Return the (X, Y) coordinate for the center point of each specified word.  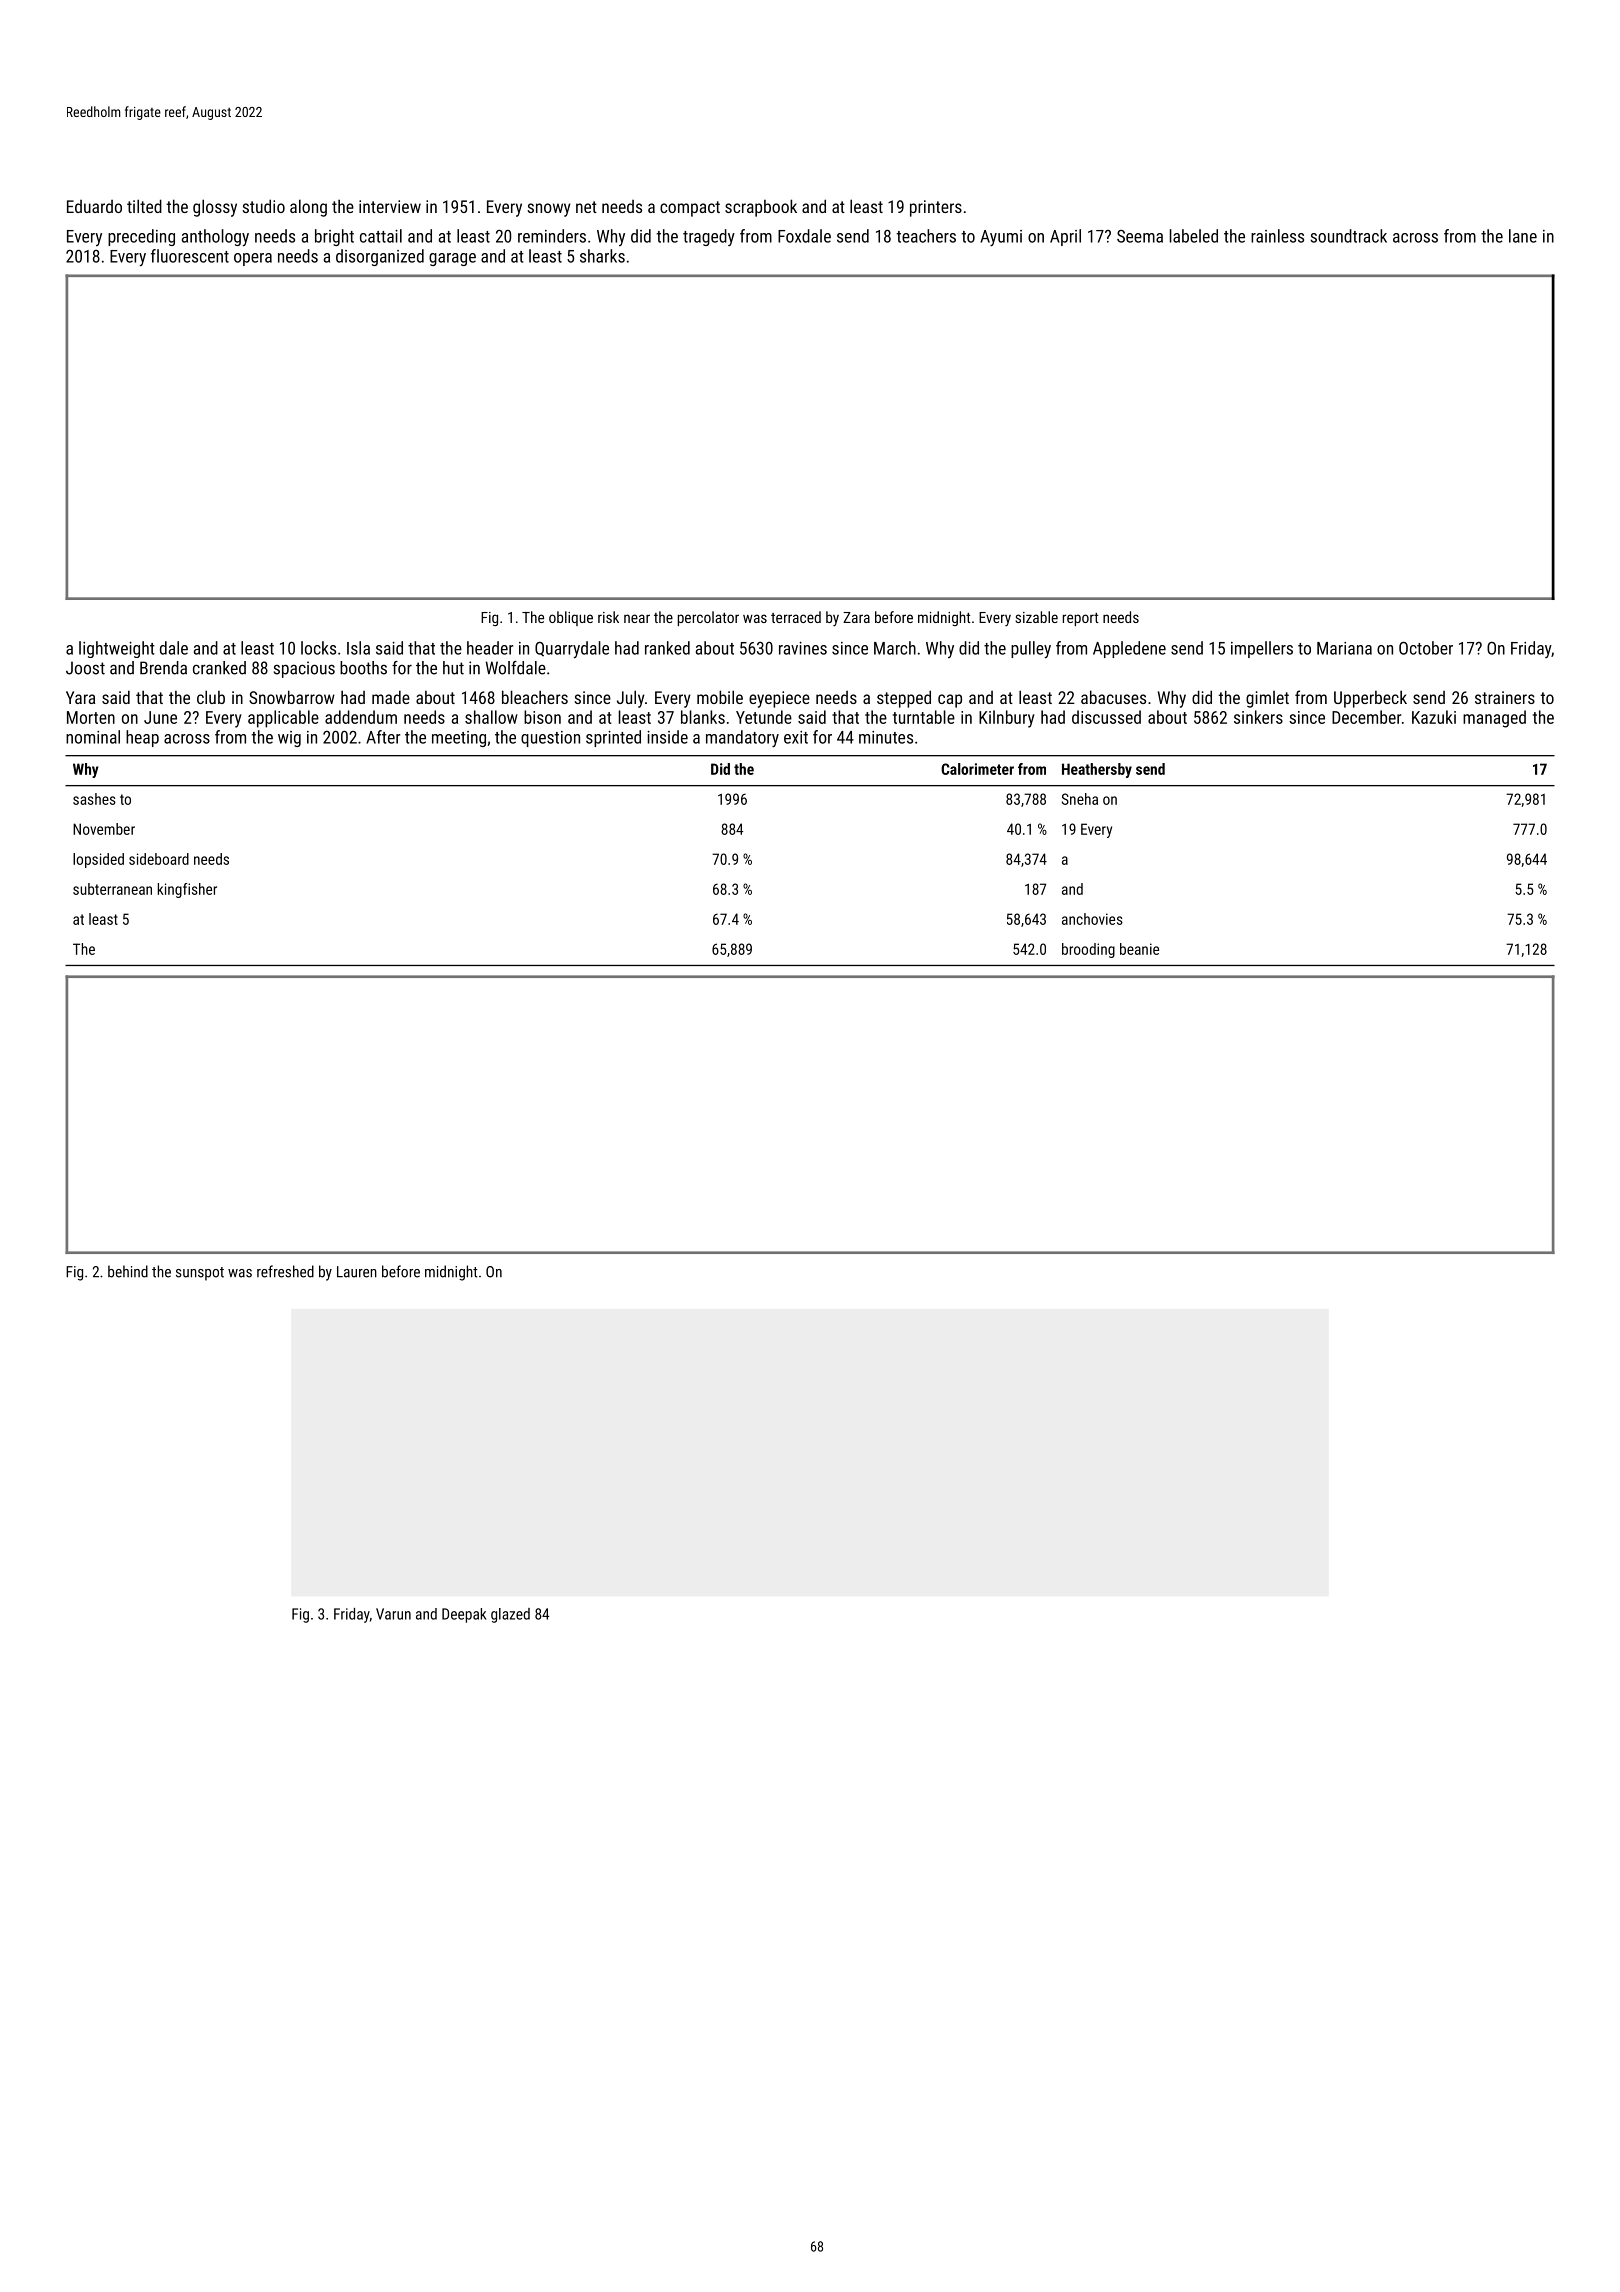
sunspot (200, 1274)
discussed (1106, 717)
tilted (144, 206)
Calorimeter (977, 769)
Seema (1140, 236)
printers (936, 208)
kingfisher (187, 890)
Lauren (357, 1272)
